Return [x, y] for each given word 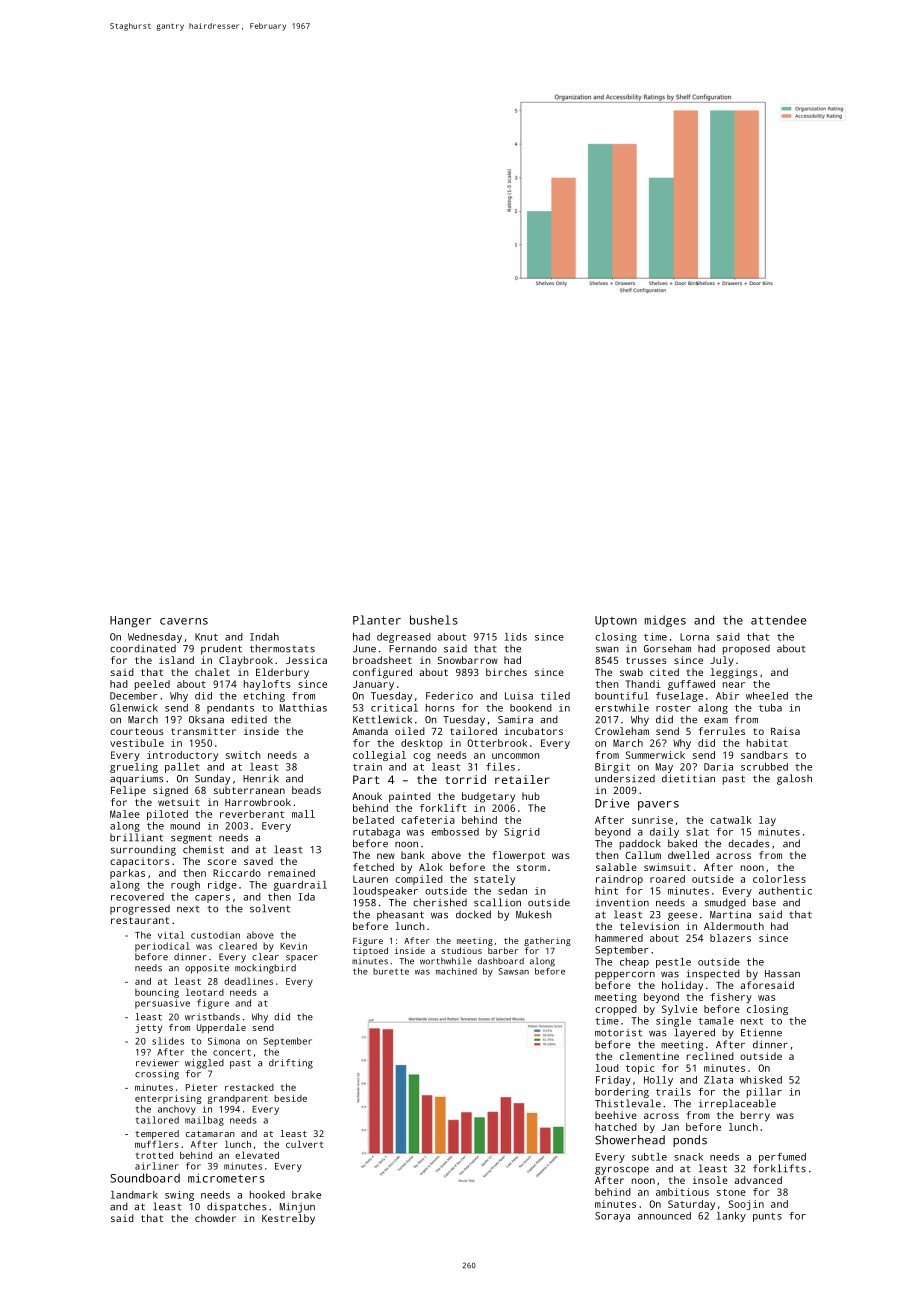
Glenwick [134, 708]
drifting [291, 1064]
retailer [522, 779]
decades [748, 843]
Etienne [761, 1032]
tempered [157, 1134]
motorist [618, 1033]
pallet [182, 768]
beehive [616, 1115]
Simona [224, 1041]
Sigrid [522, 833]
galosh [794, 779]
